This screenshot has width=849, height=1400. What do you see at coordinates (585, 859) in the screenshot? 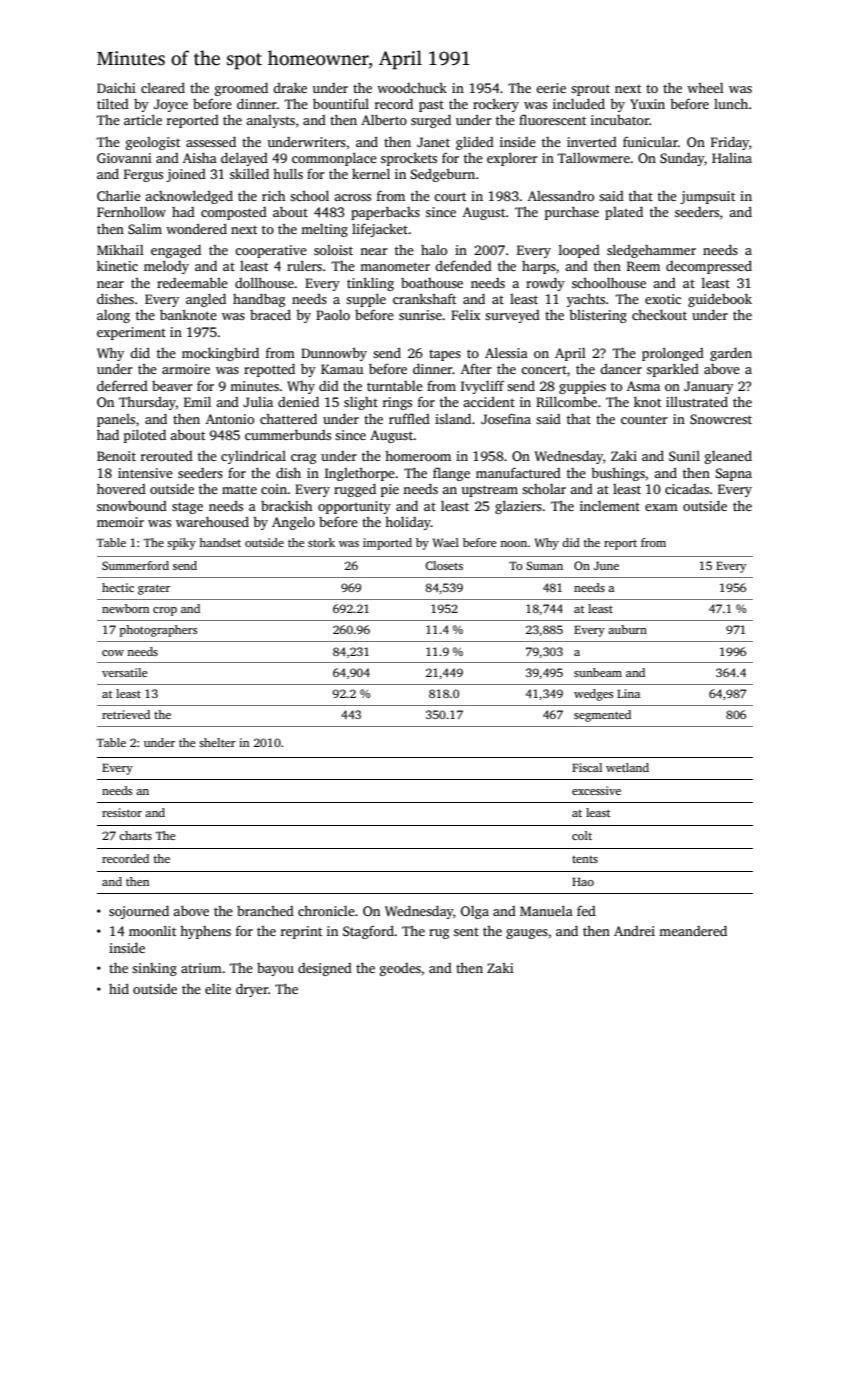
I see `tents` at bounding box center [585, 859].
